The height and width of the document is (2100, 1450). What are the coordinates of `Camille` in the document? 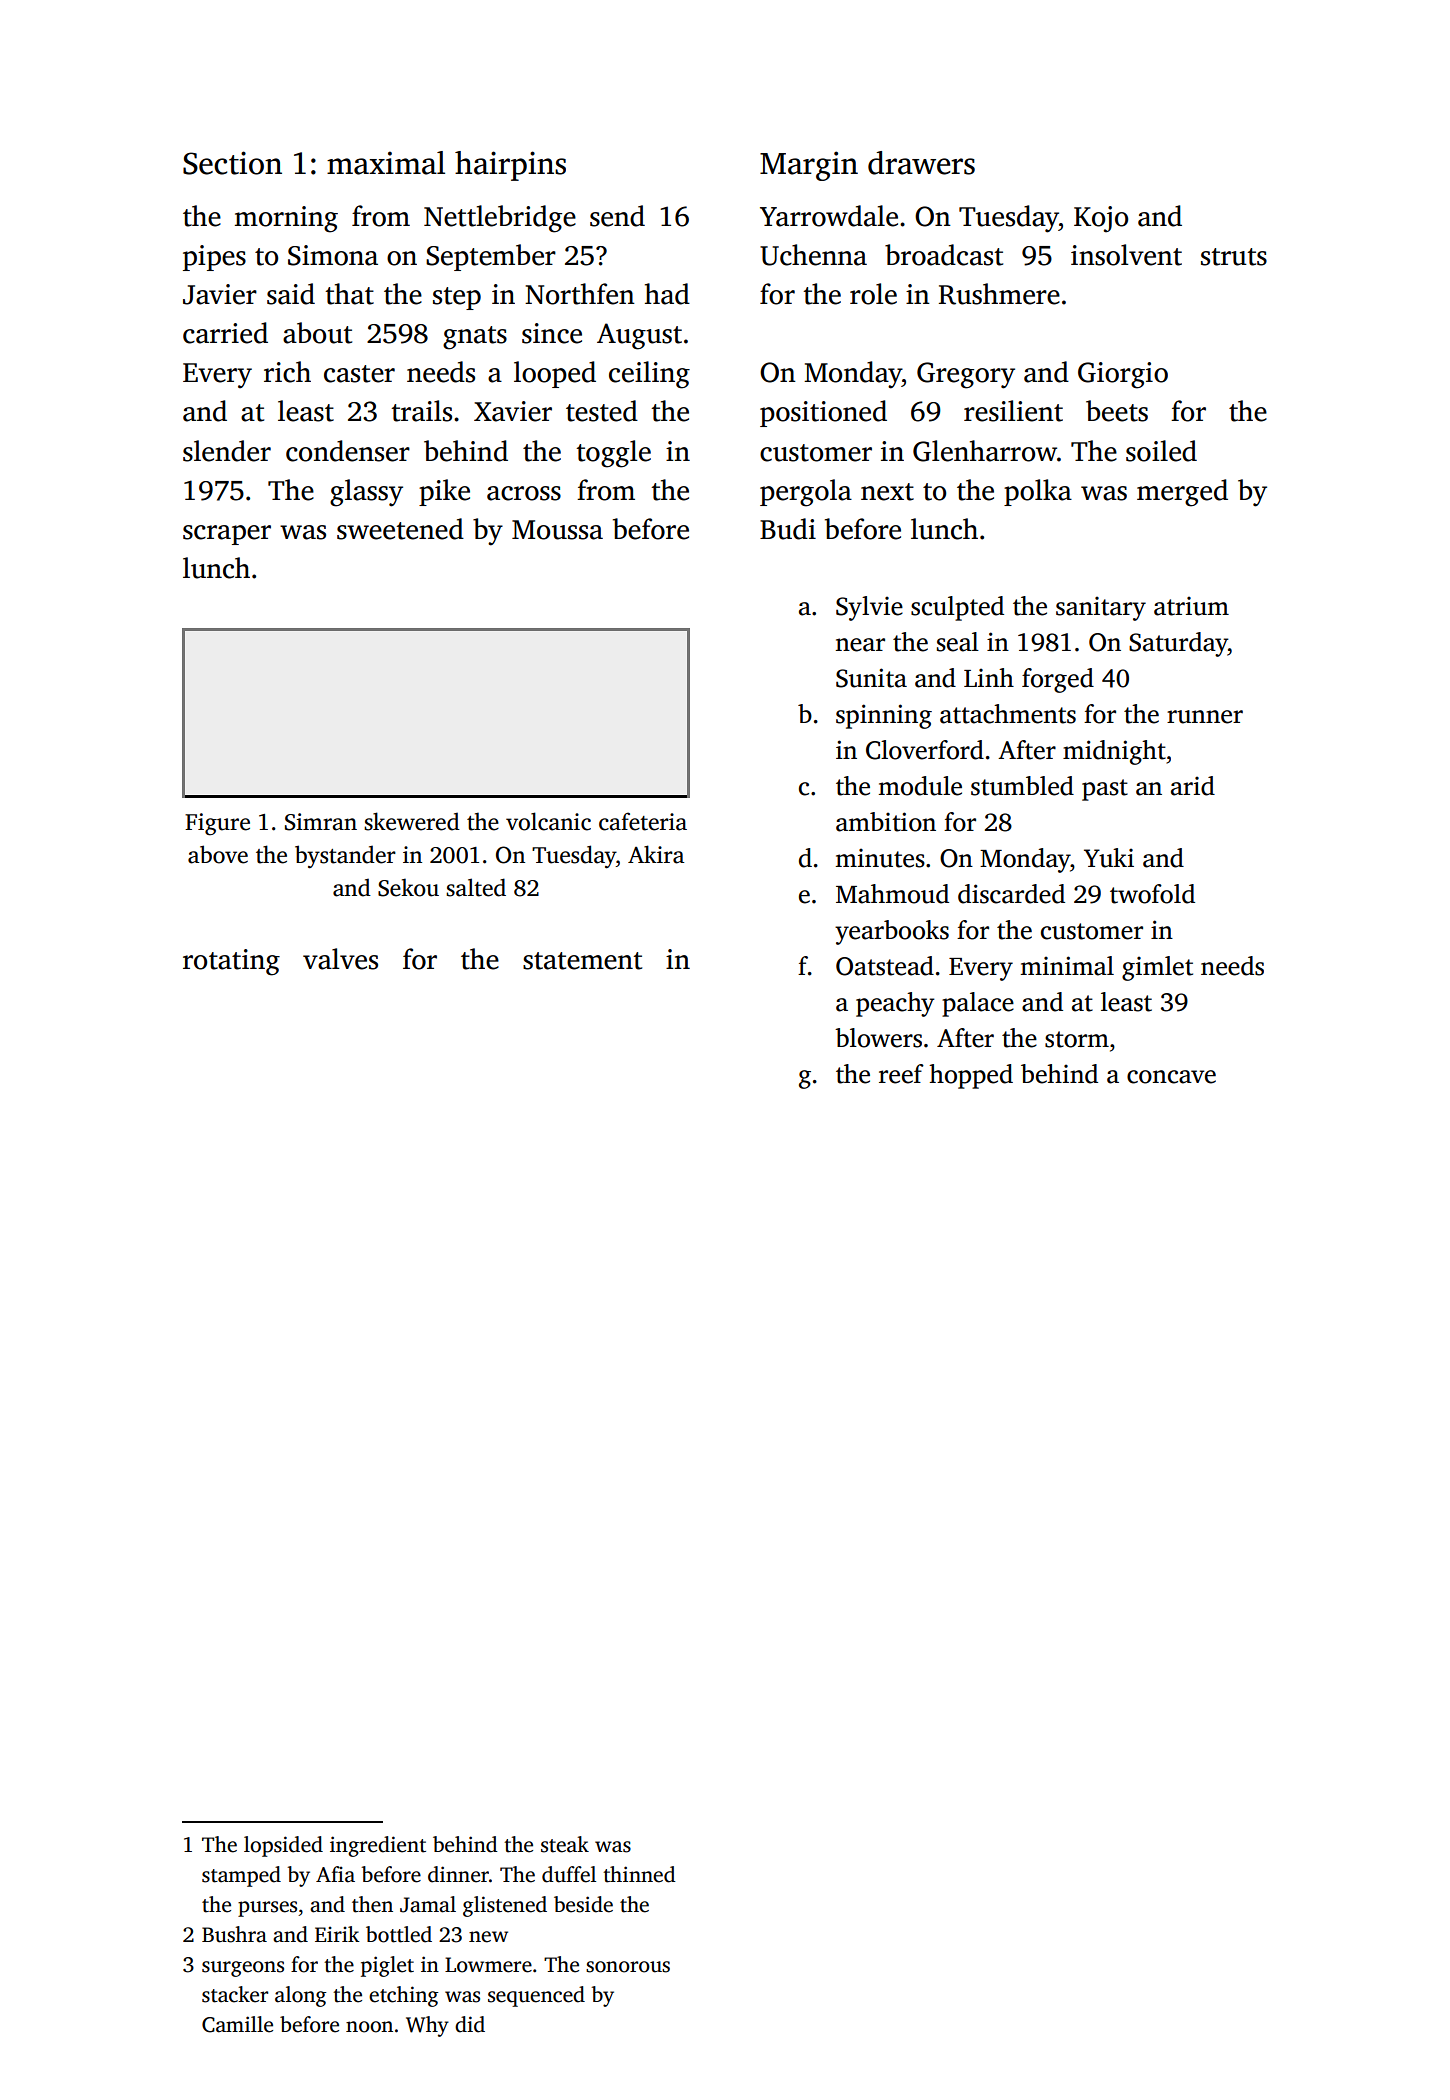 It's located at (237, 2024).
